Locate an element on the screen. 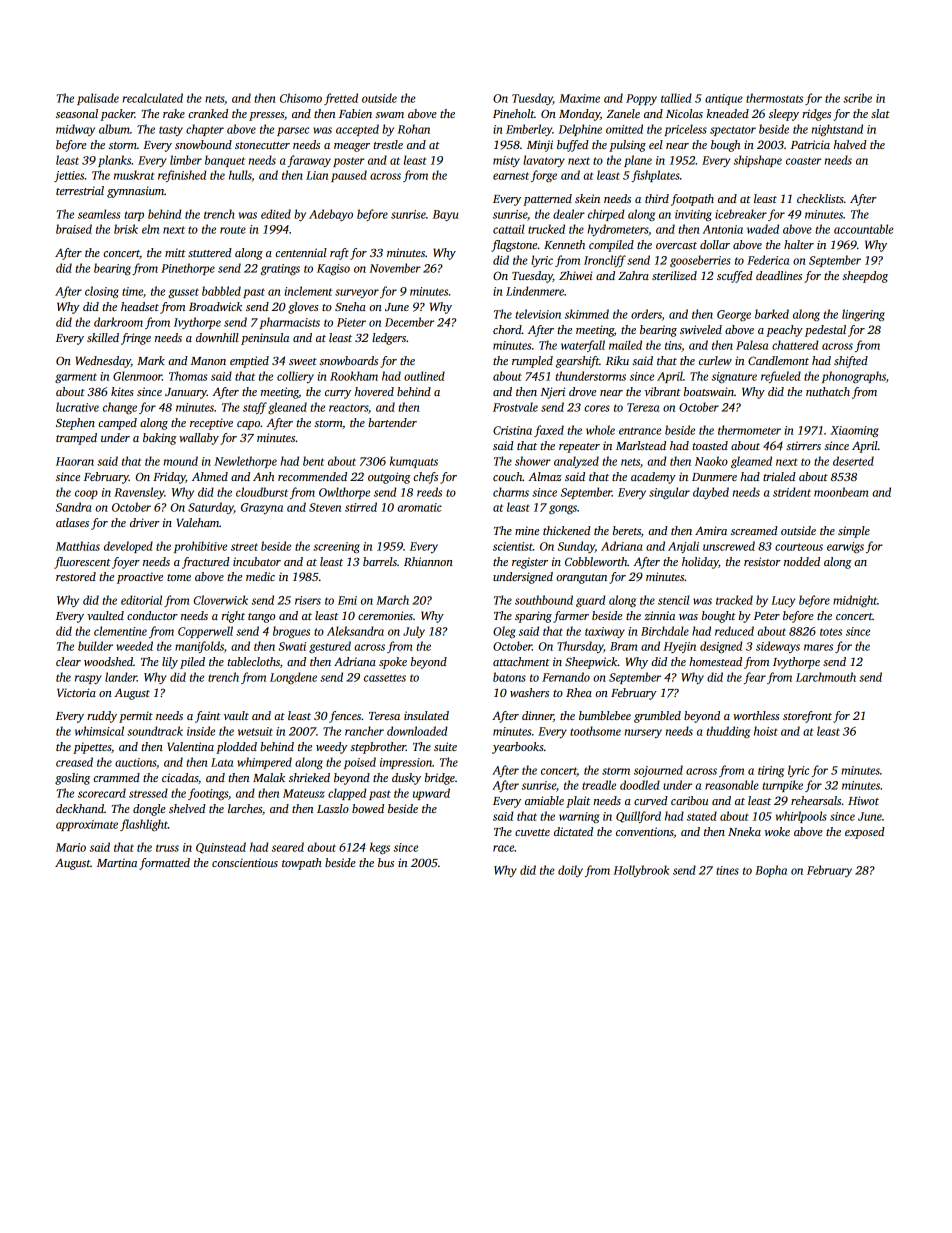  Newlethorpe is located at coordinates (245, 462).
